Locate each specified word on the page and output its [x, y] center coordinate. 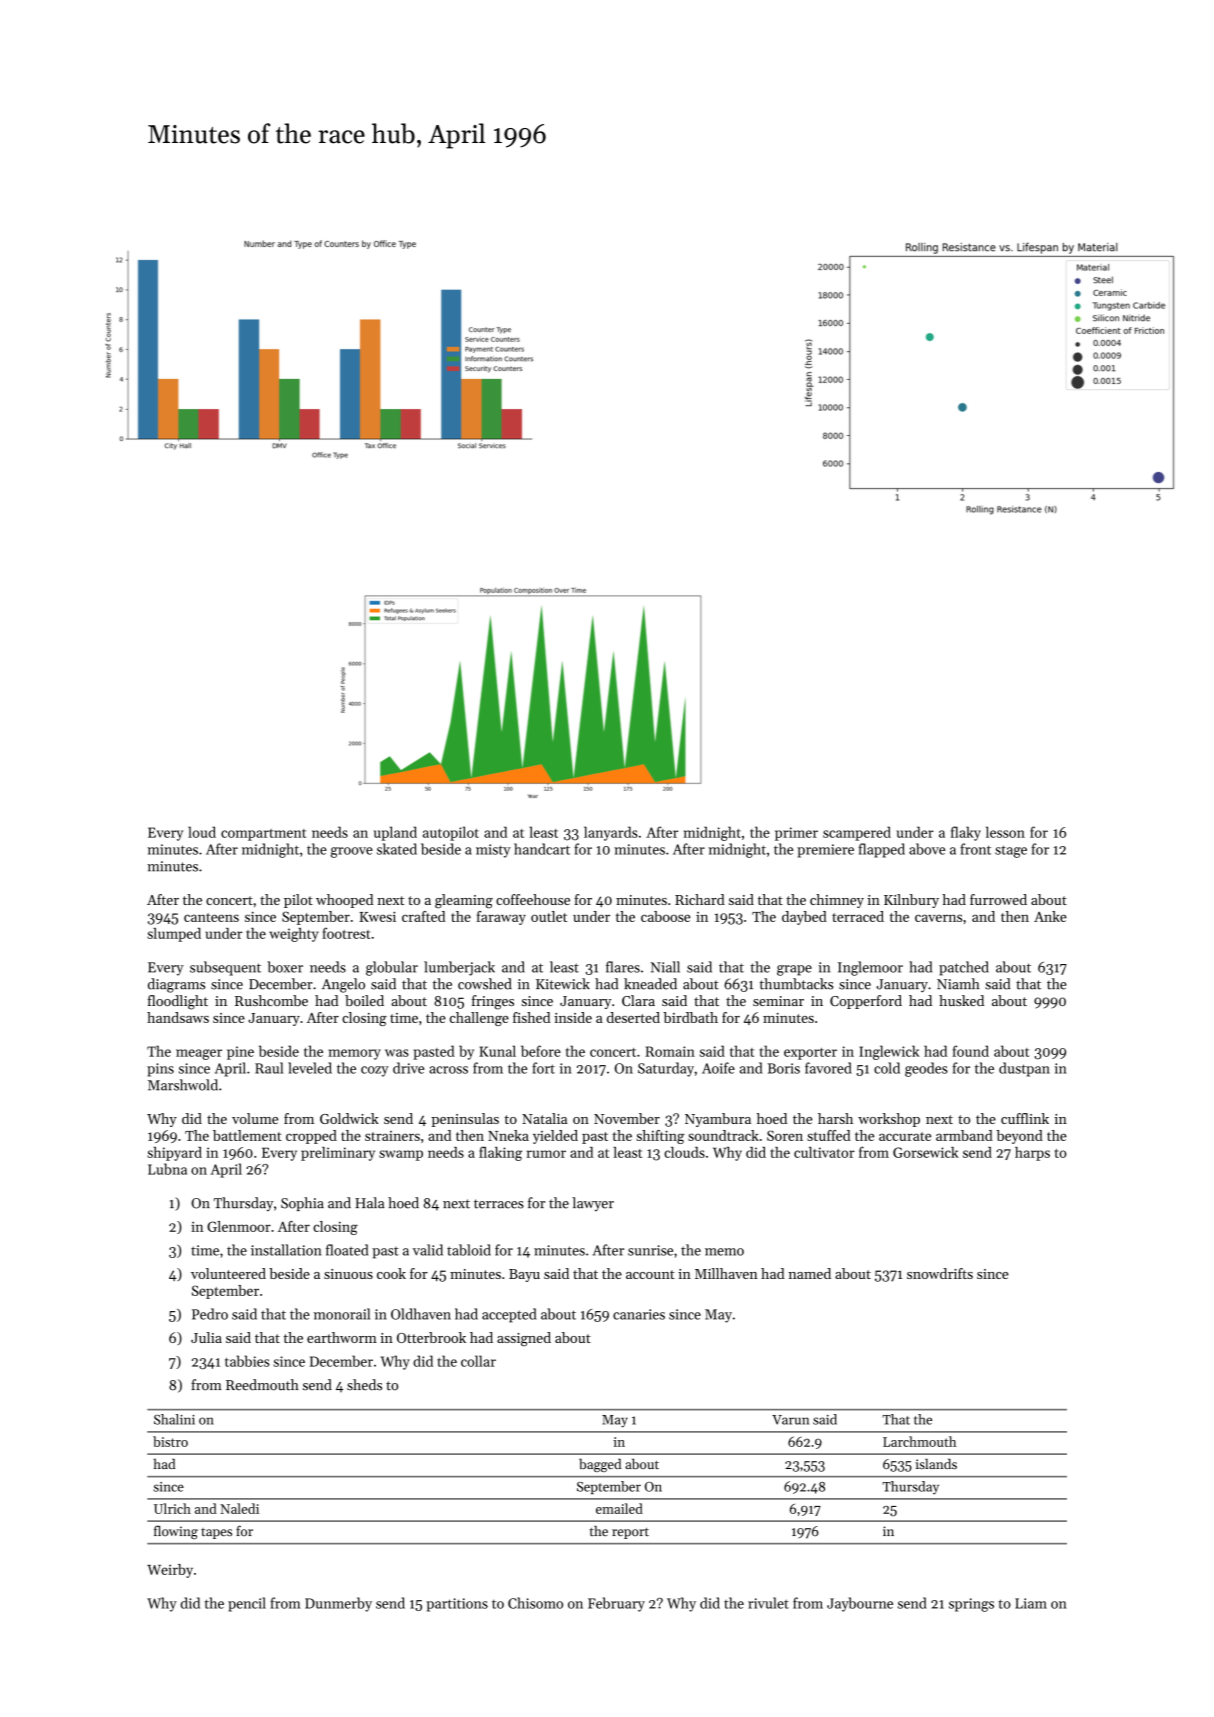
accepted [509, 1315]
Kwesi [377, 916]
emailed [619, 1508]
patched [964, 968]
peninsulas [465, 1120]
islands [936, 1463]
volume [255, 1118]
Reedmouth [262, 1385]
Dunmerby [338, 1604]
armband [964, 1135]
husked [961, 1000]
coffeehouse [533, 899]
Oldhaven [421, 1314]
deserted [633, 1017]
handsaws [178, 1017]
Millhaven [726, 1273]
